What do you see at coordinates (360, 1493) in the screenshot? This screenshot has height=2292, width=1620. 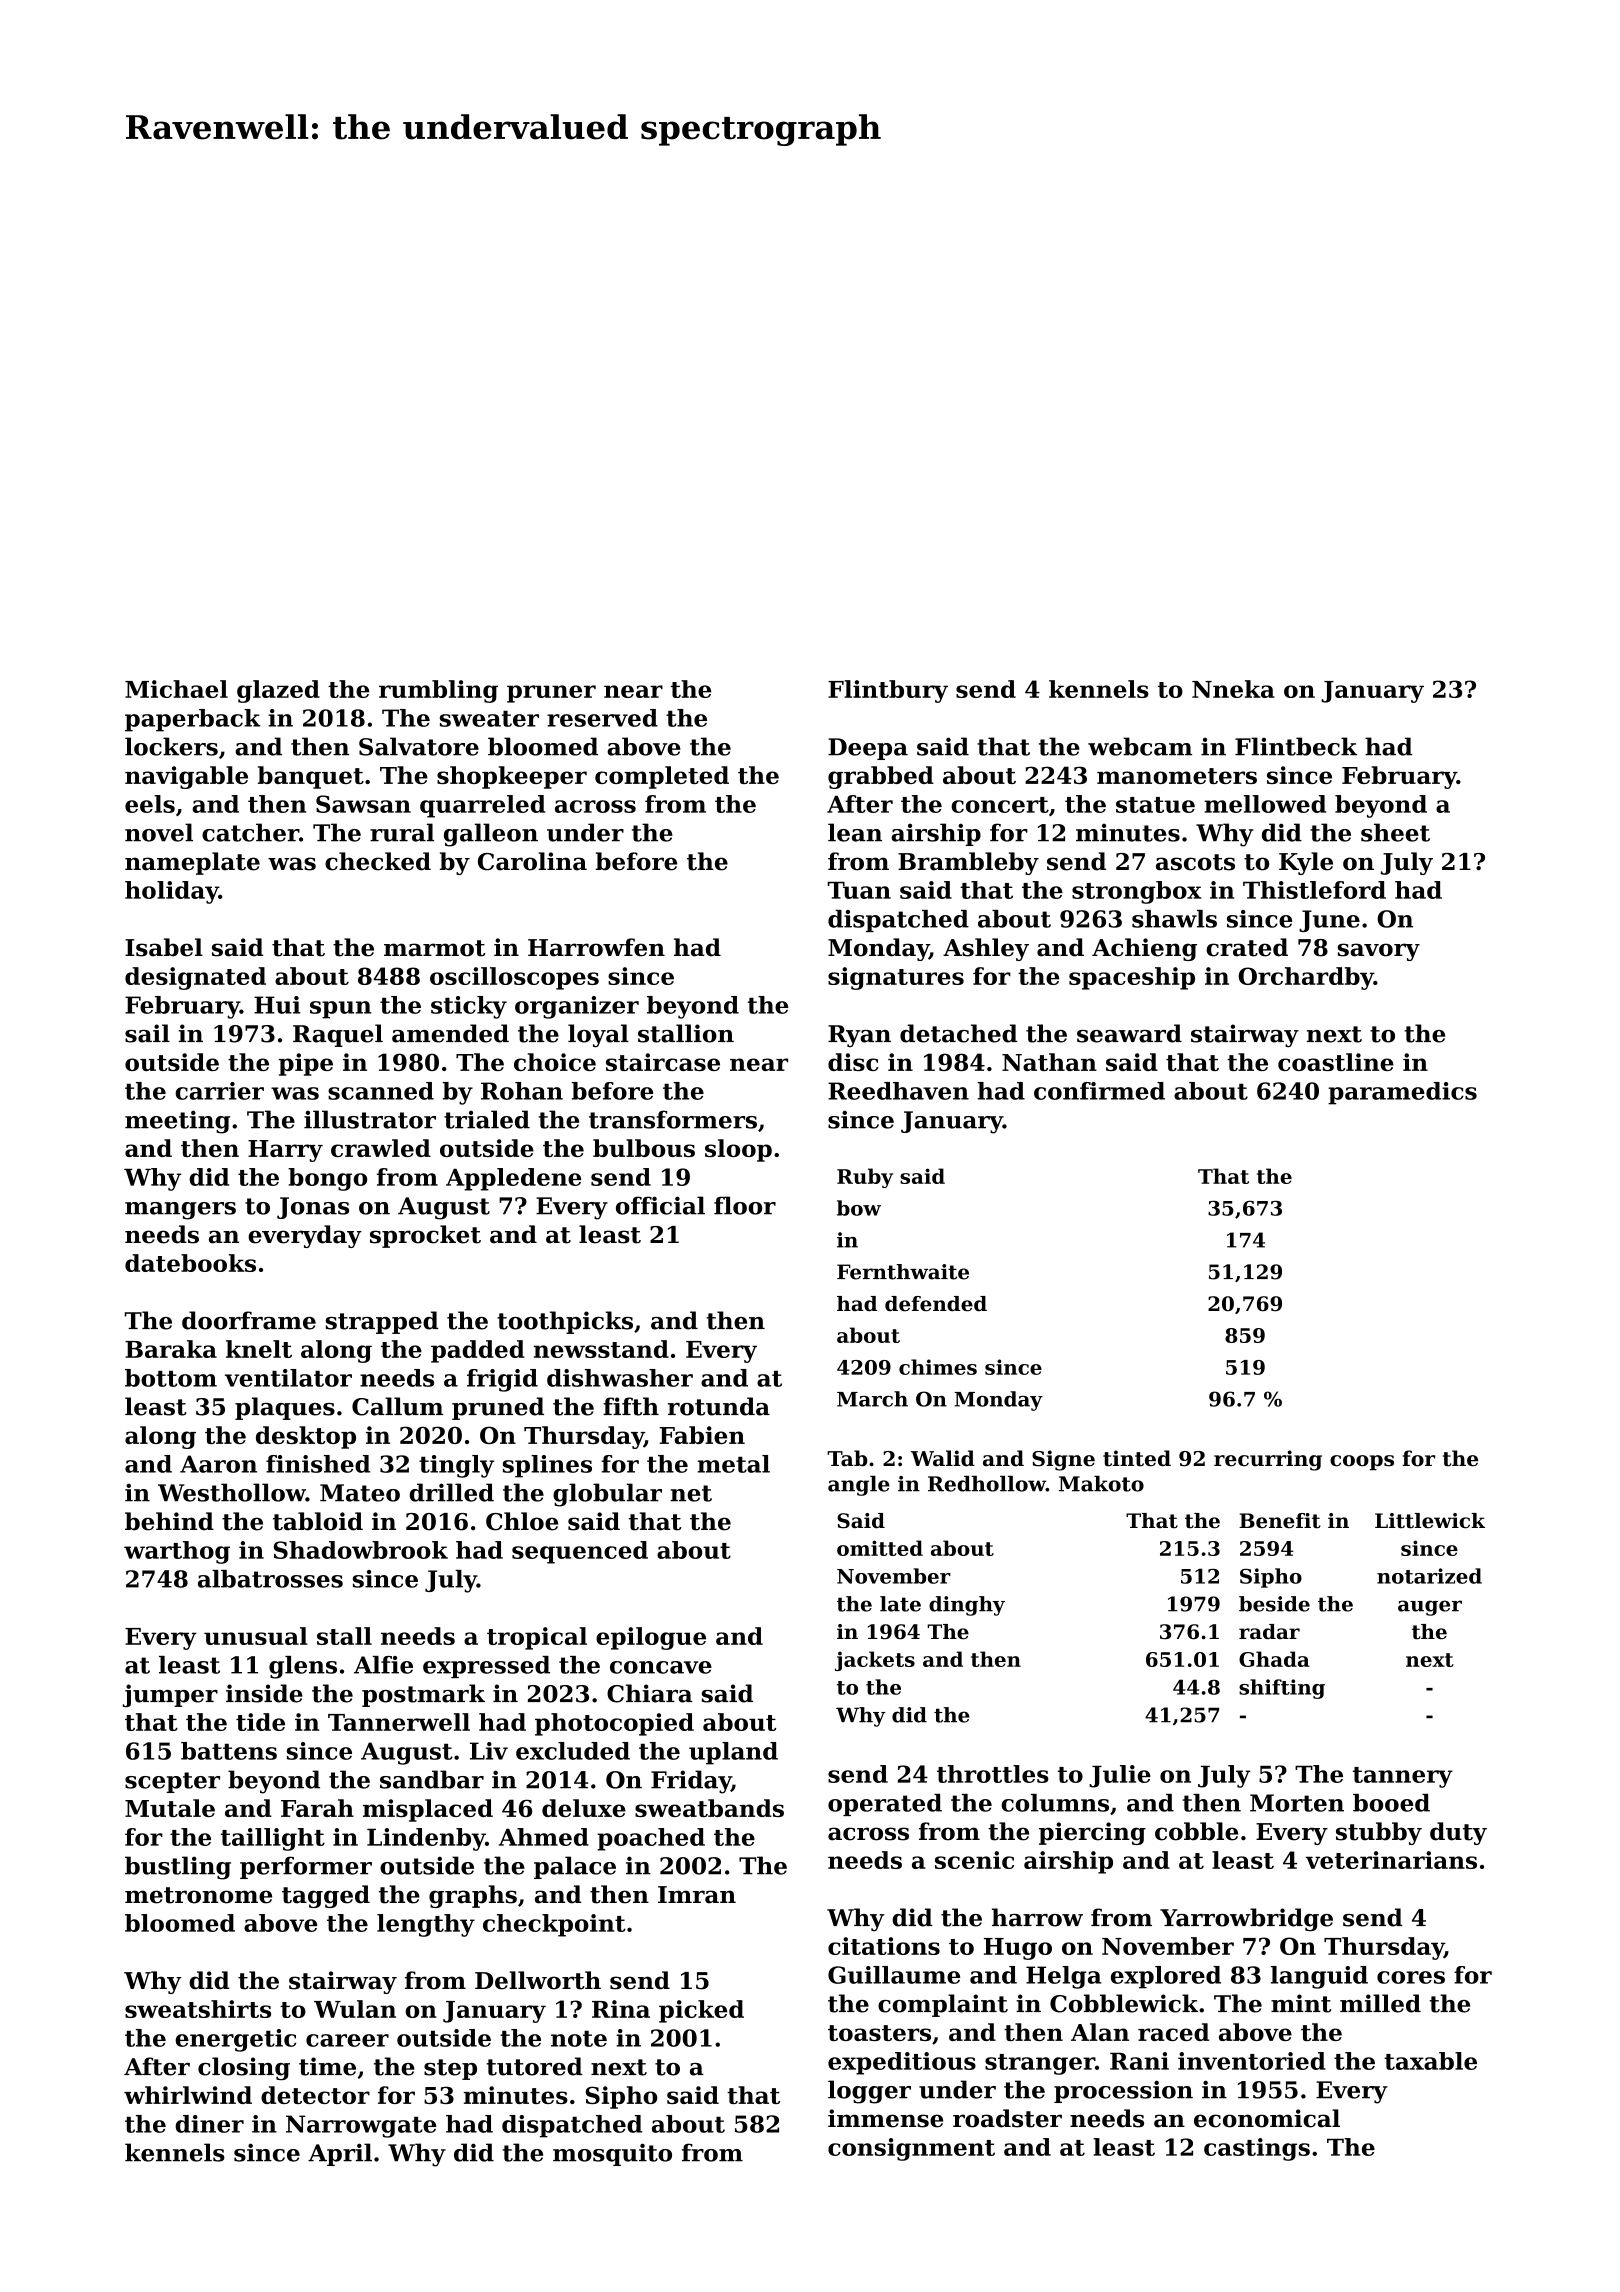 I see `Mateo` at bounding box center [360, 1493].
